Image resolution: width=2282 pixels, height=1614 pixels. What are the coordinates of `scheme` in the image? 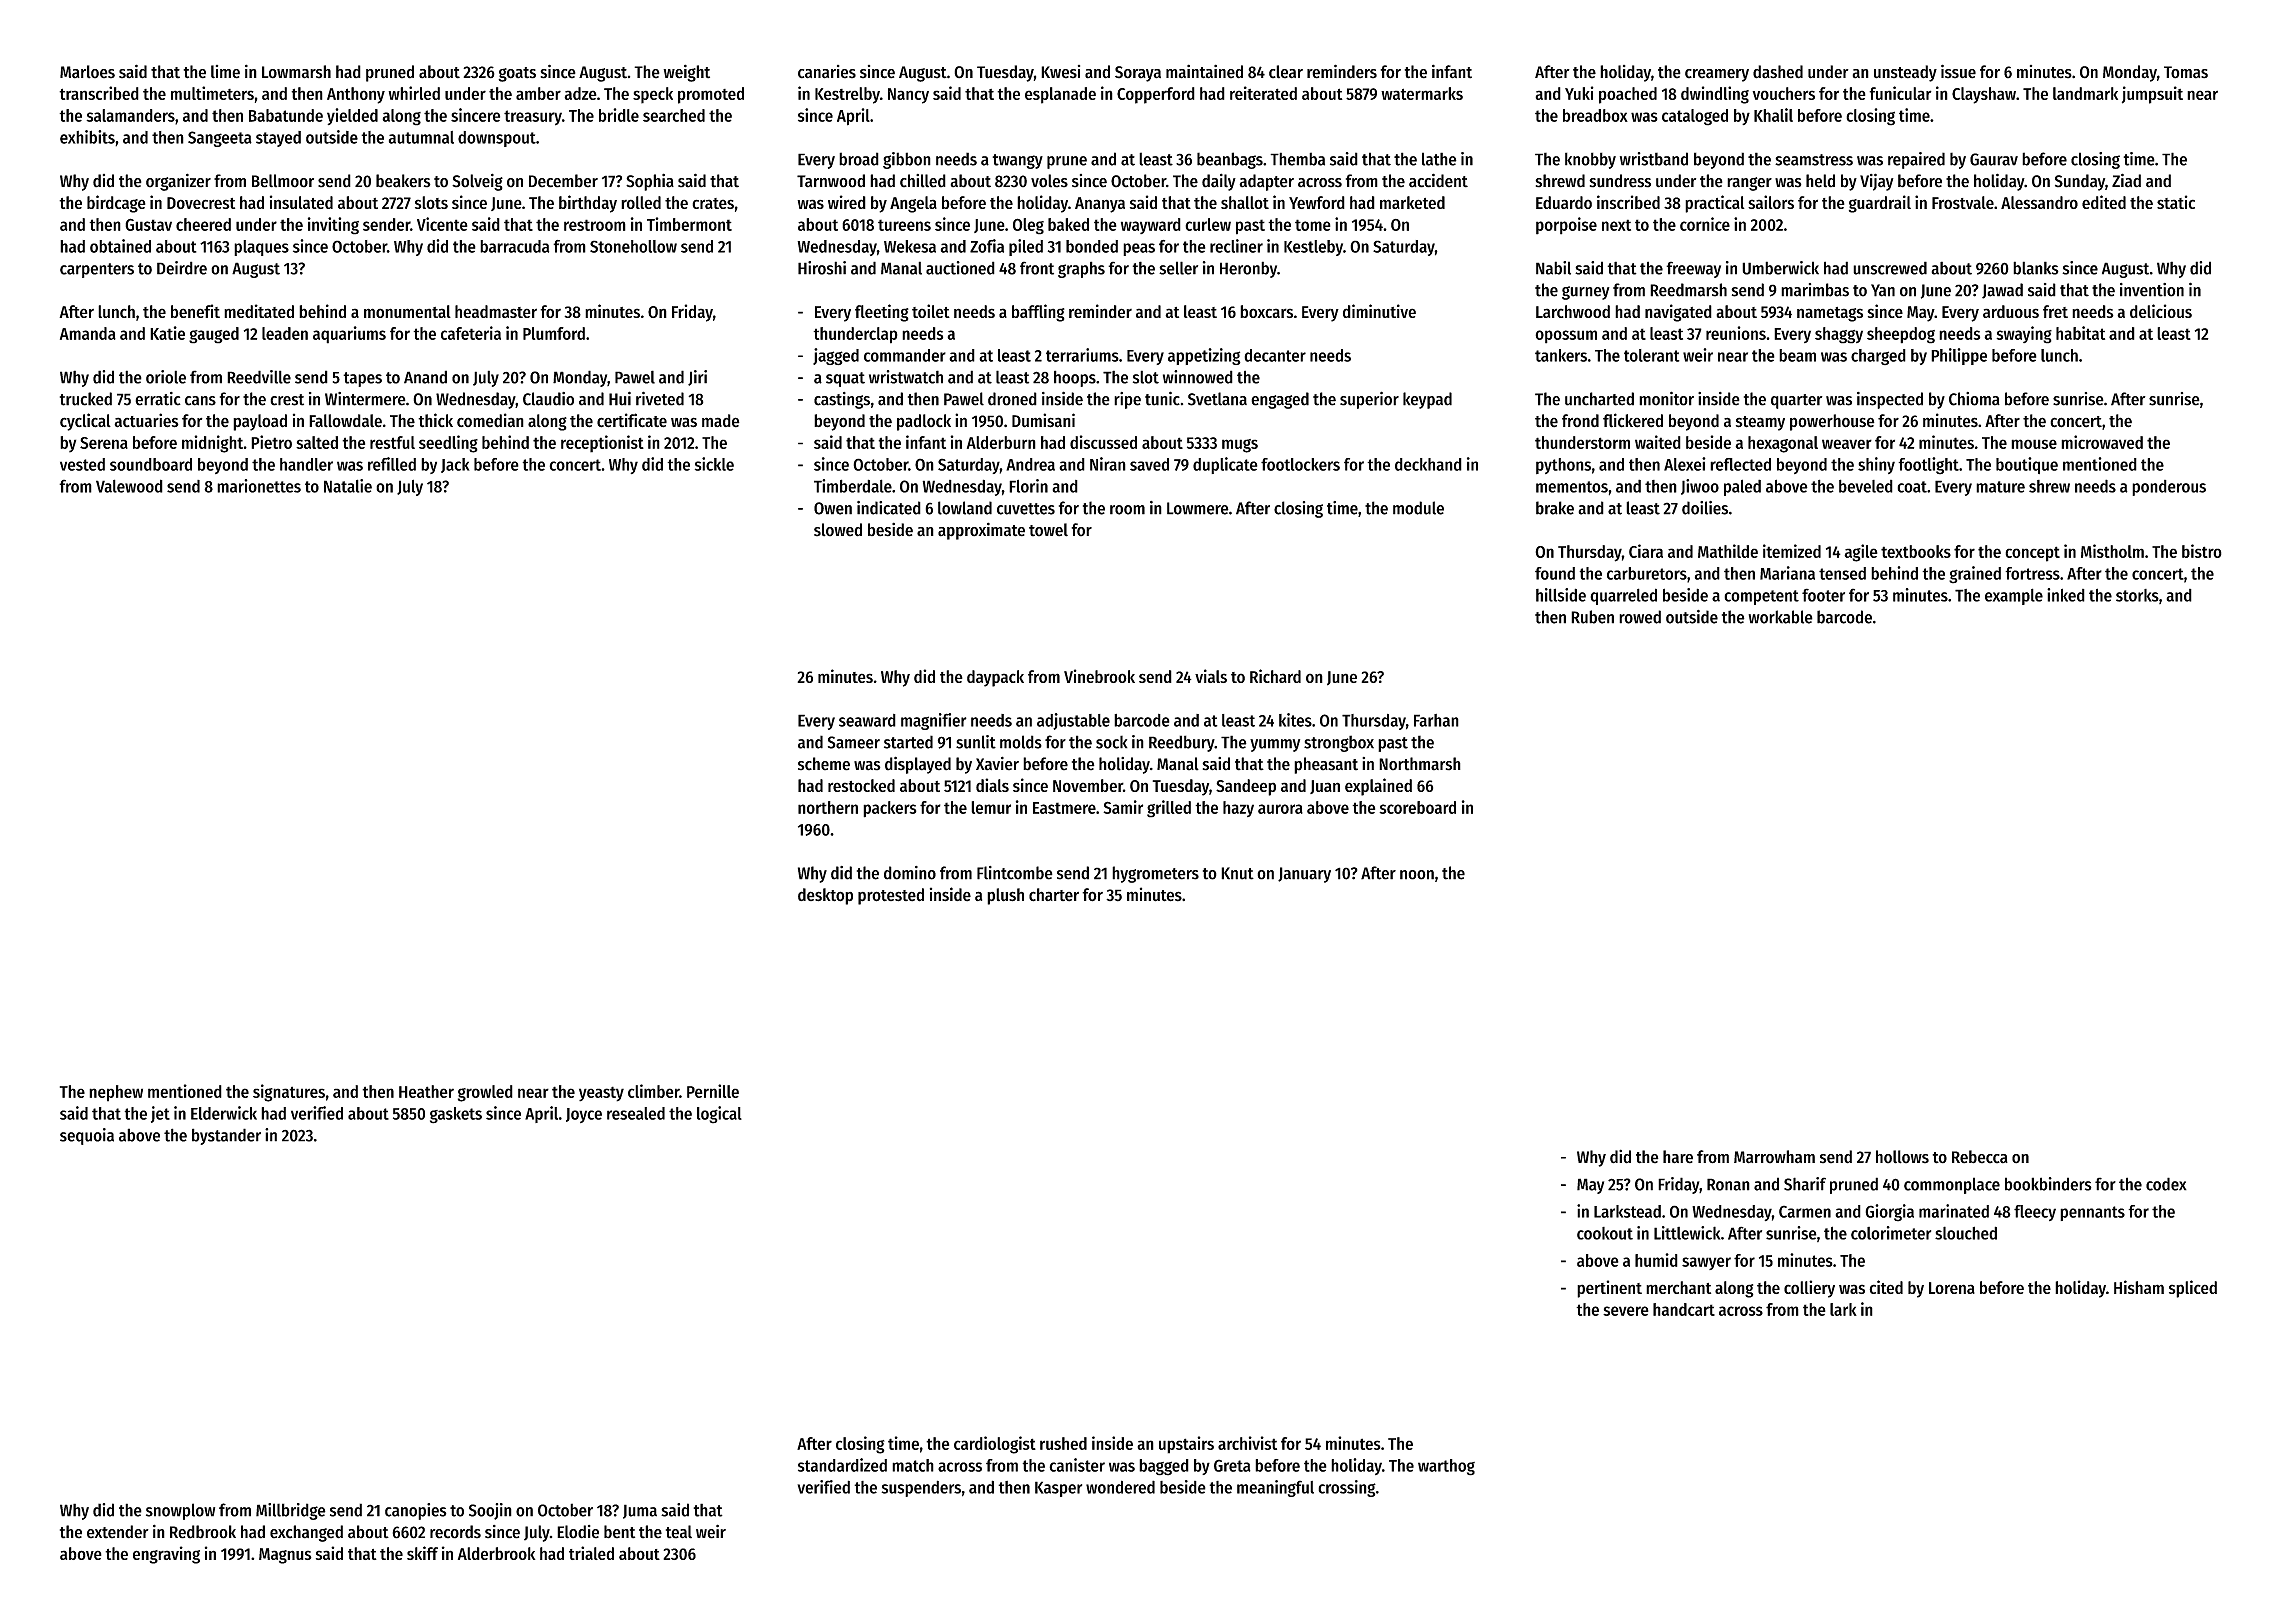 It's located at (824, 764).
